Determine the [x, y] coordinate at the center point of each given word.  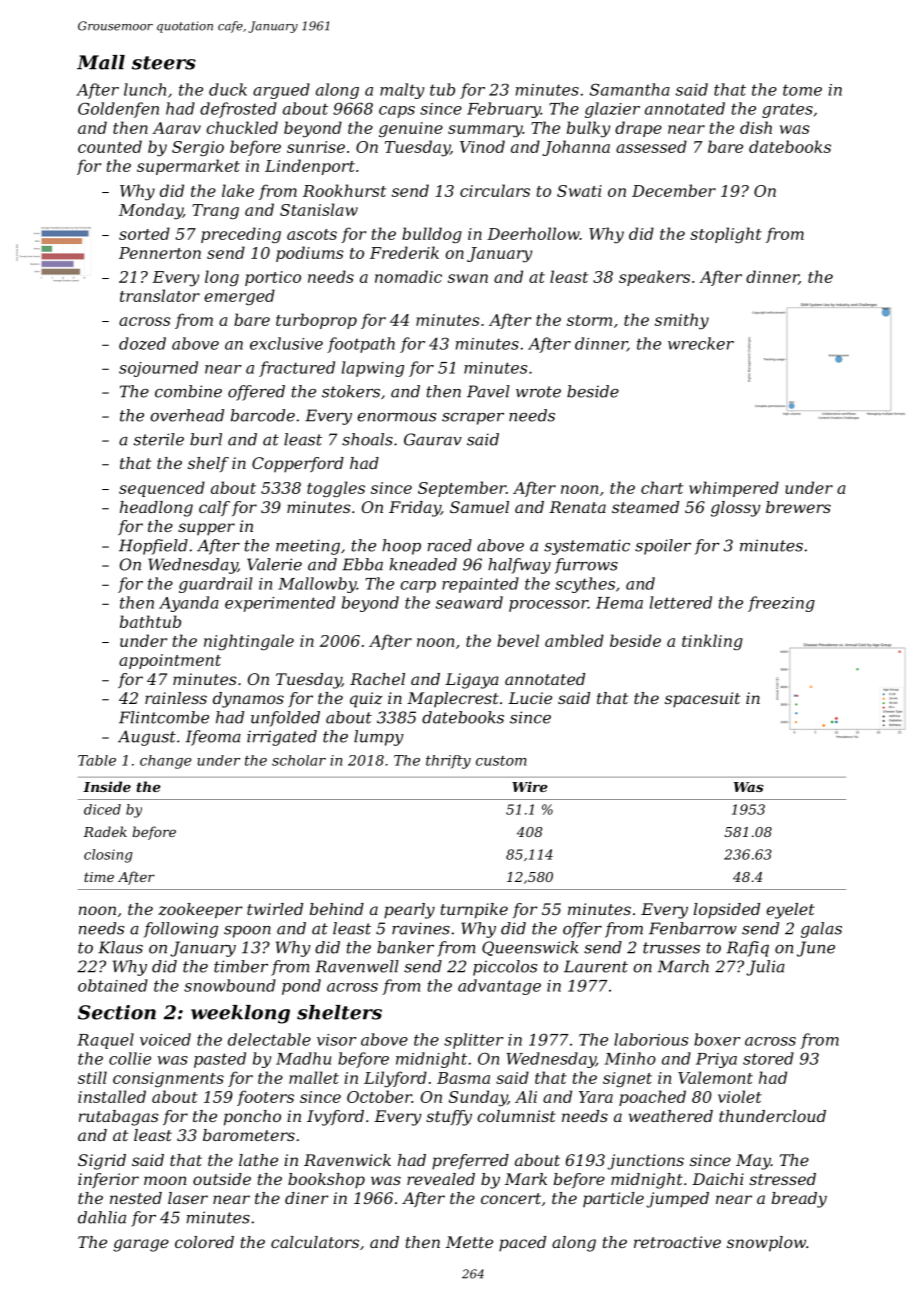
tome [802, 90]
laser [188, 1198]
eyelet [790, 911]
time [99, 877]
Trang [215, 211]
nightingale [249, 642]
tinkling [712, 642]
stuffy [449, 1118]
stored [768, 1058]
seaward [469, 602]
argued [281, 91]
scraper [473, 419]
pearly [409, 911]
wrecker [701, 343]
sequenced [162, 489]
